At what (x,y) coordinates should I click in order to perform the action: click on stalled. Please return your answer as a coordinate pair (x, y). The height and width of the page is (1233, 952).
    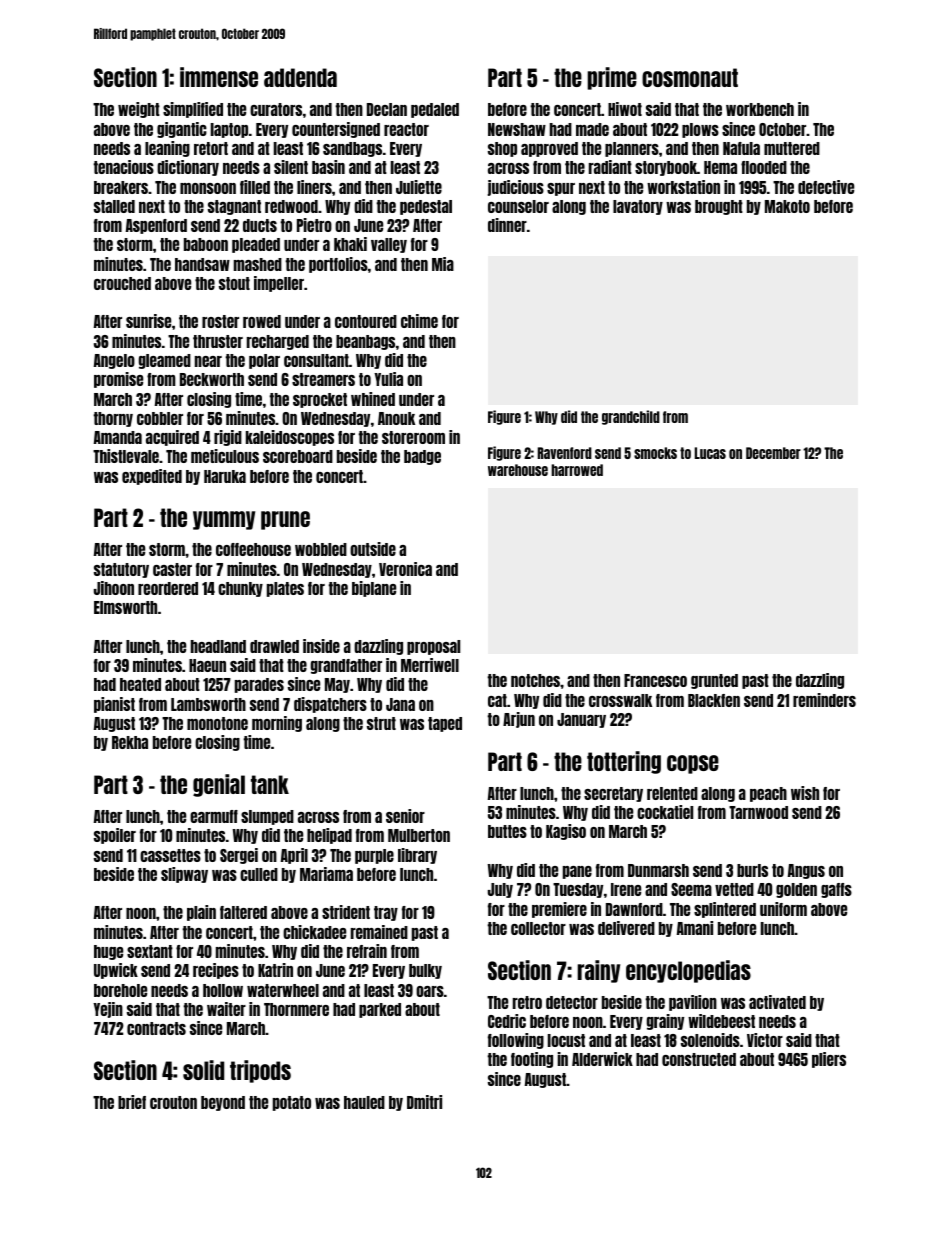
    Looking at the image, I should click on (114, 206).
